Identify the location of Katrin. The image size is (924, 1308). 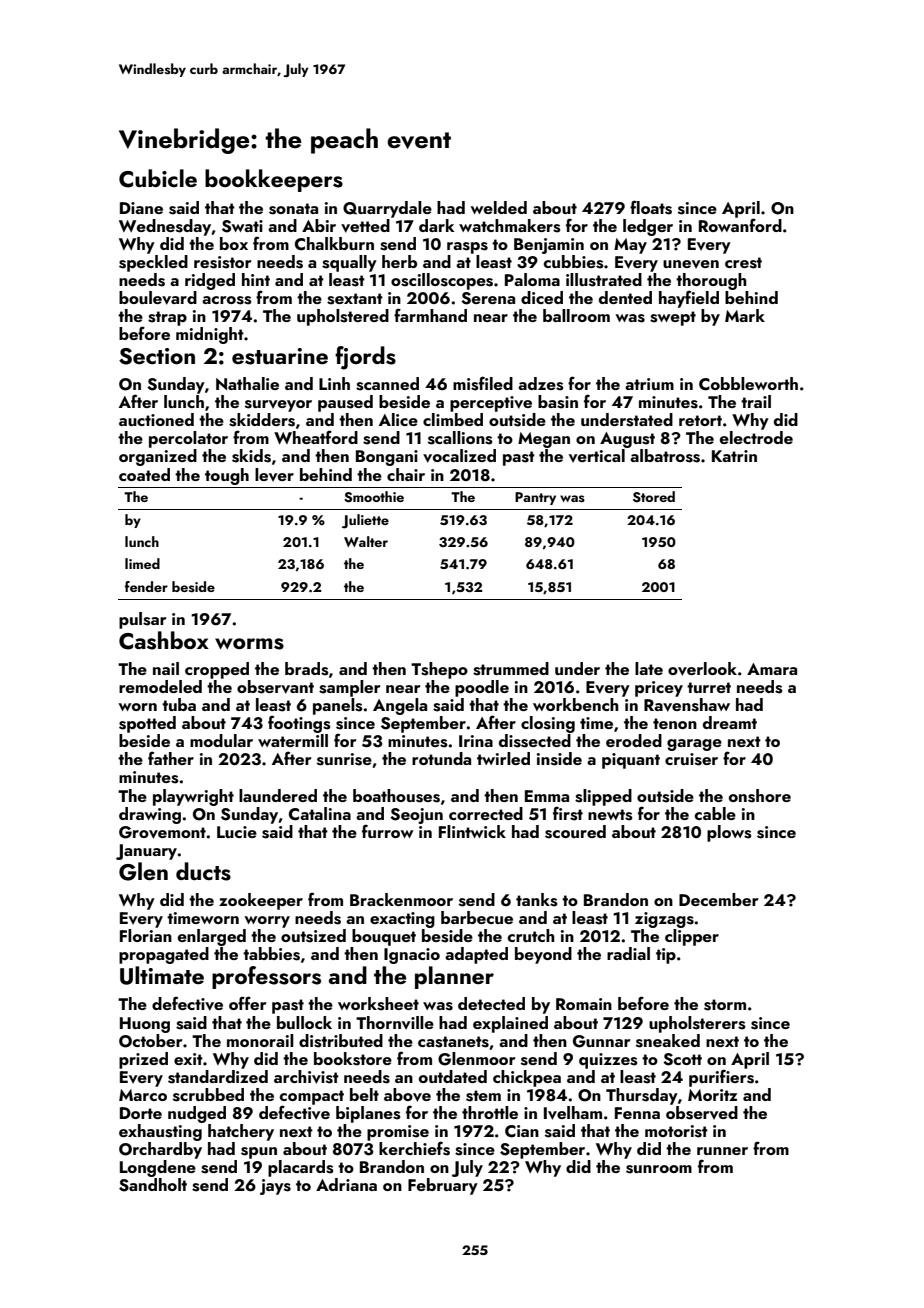
(734, 456).
